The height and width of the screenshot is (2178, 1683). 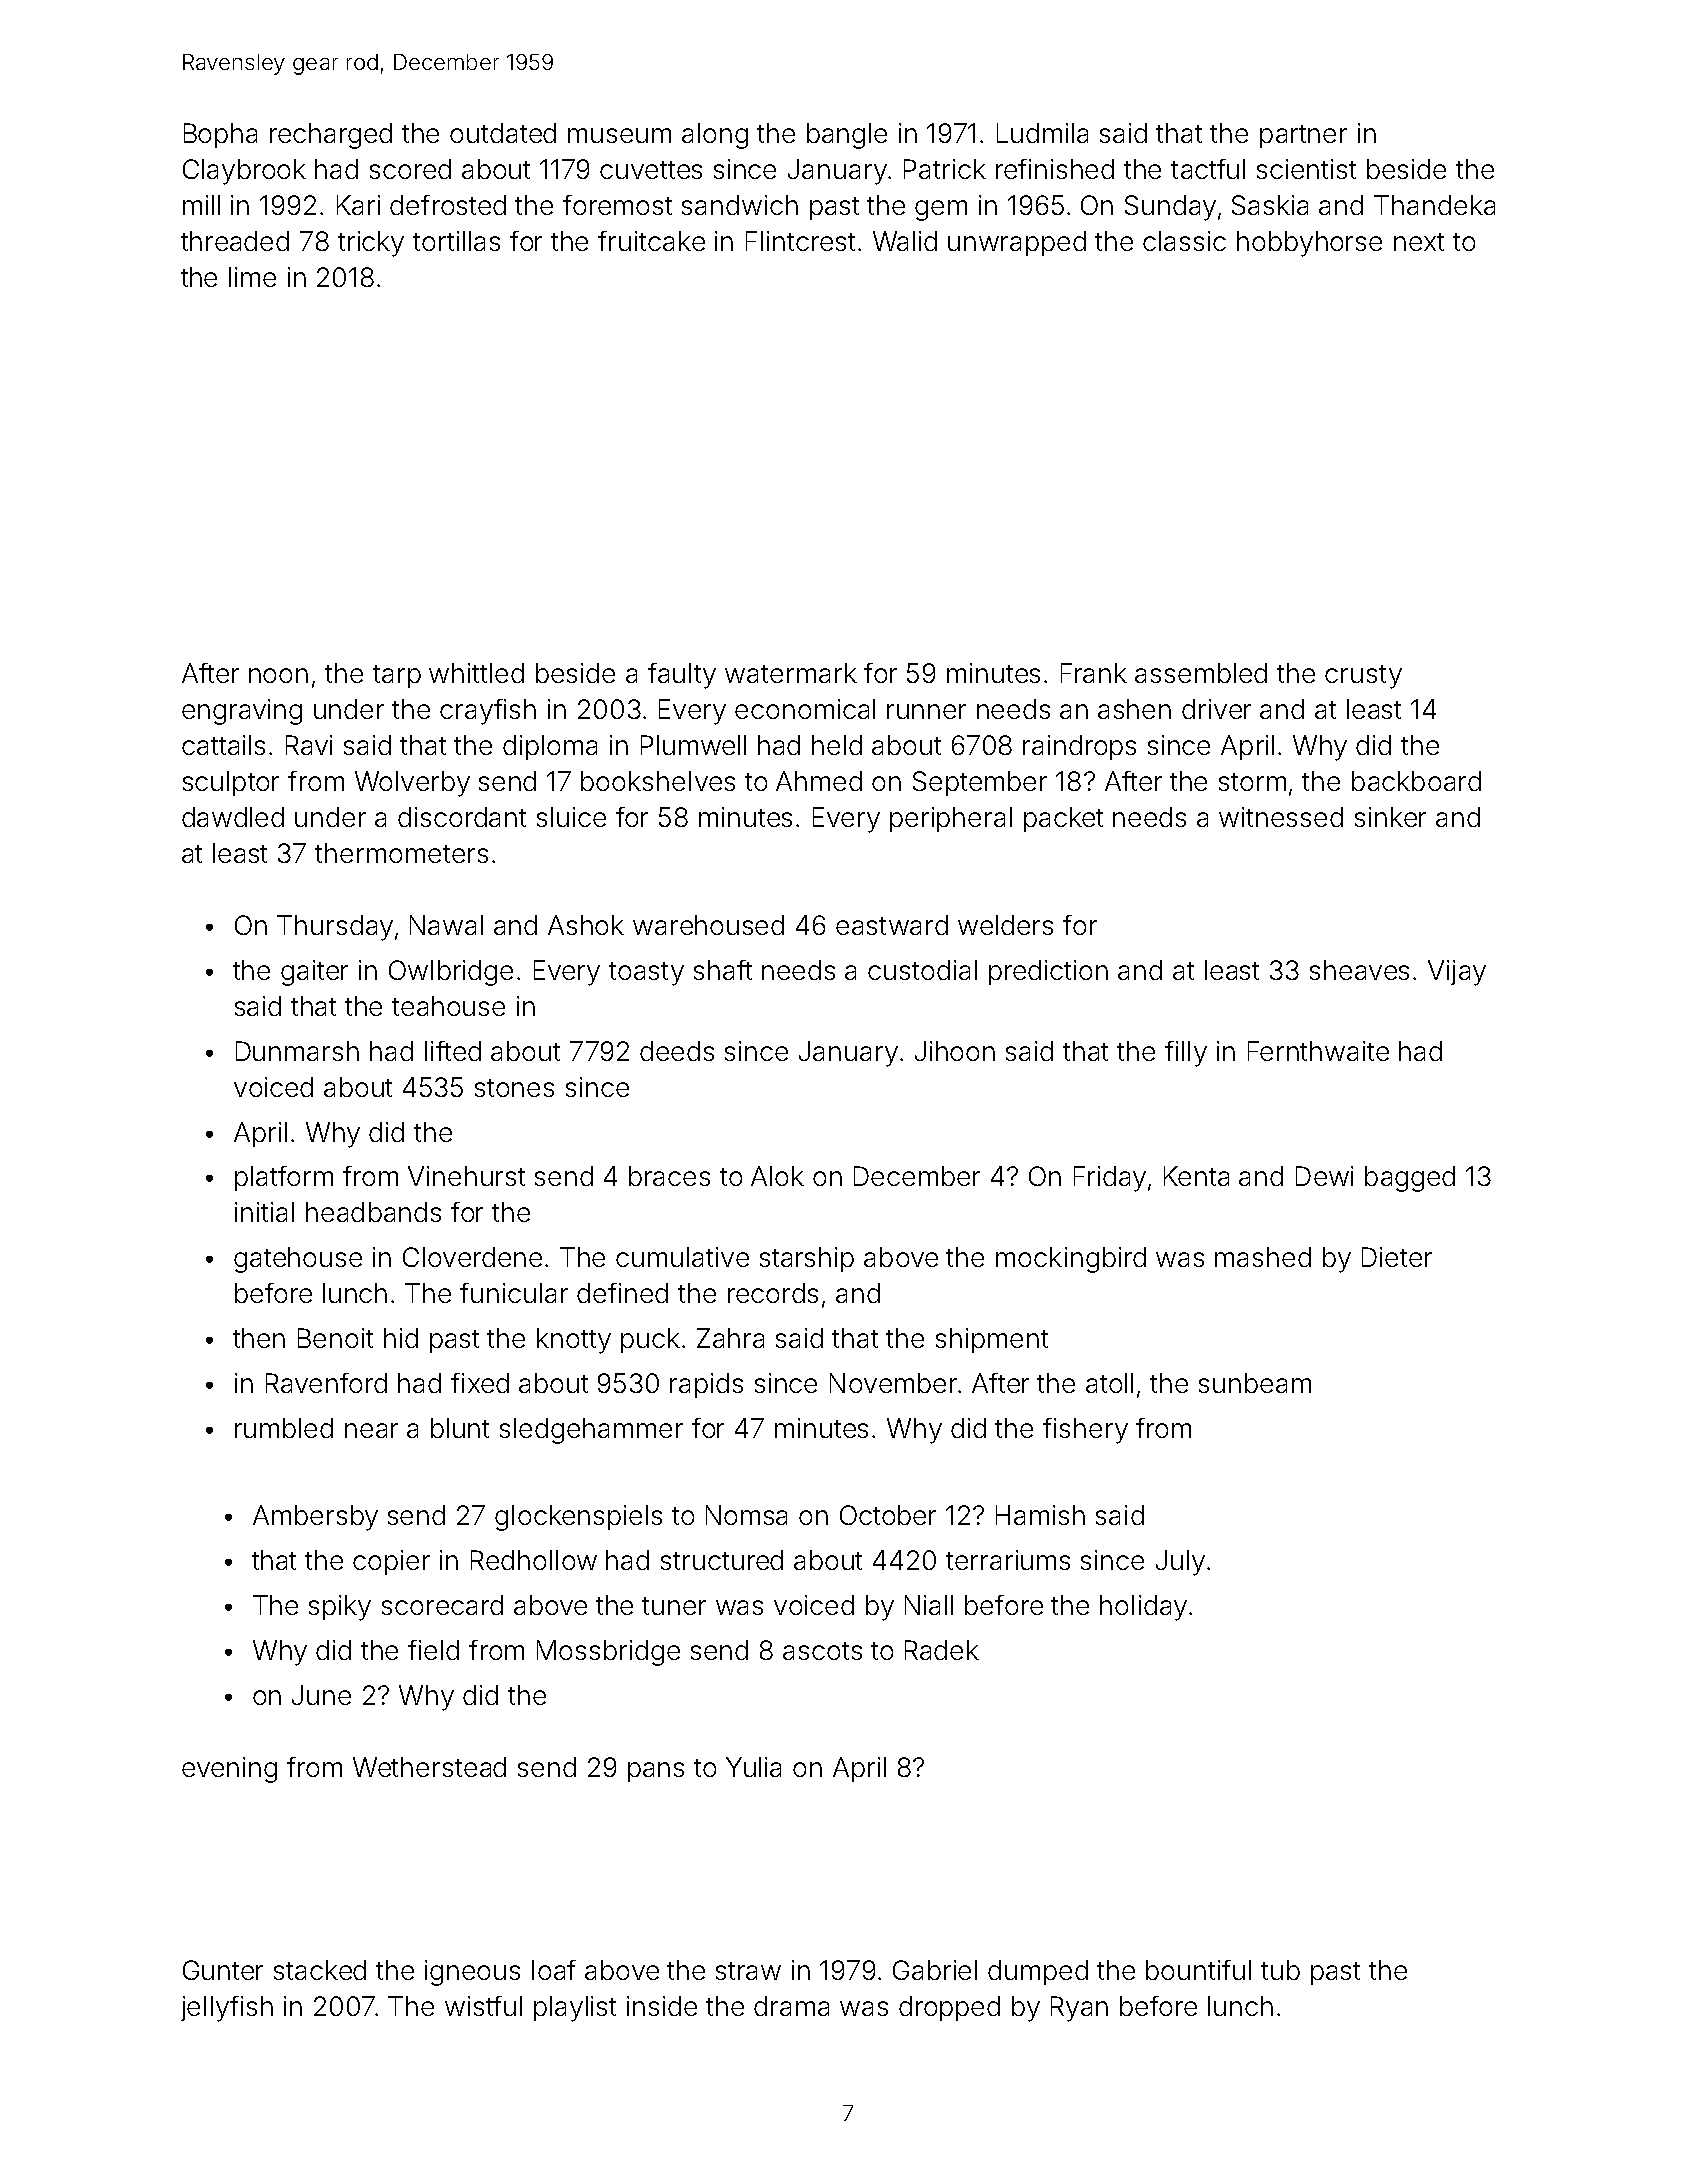 I want to click on stones, so click(x=514, y=1088).
